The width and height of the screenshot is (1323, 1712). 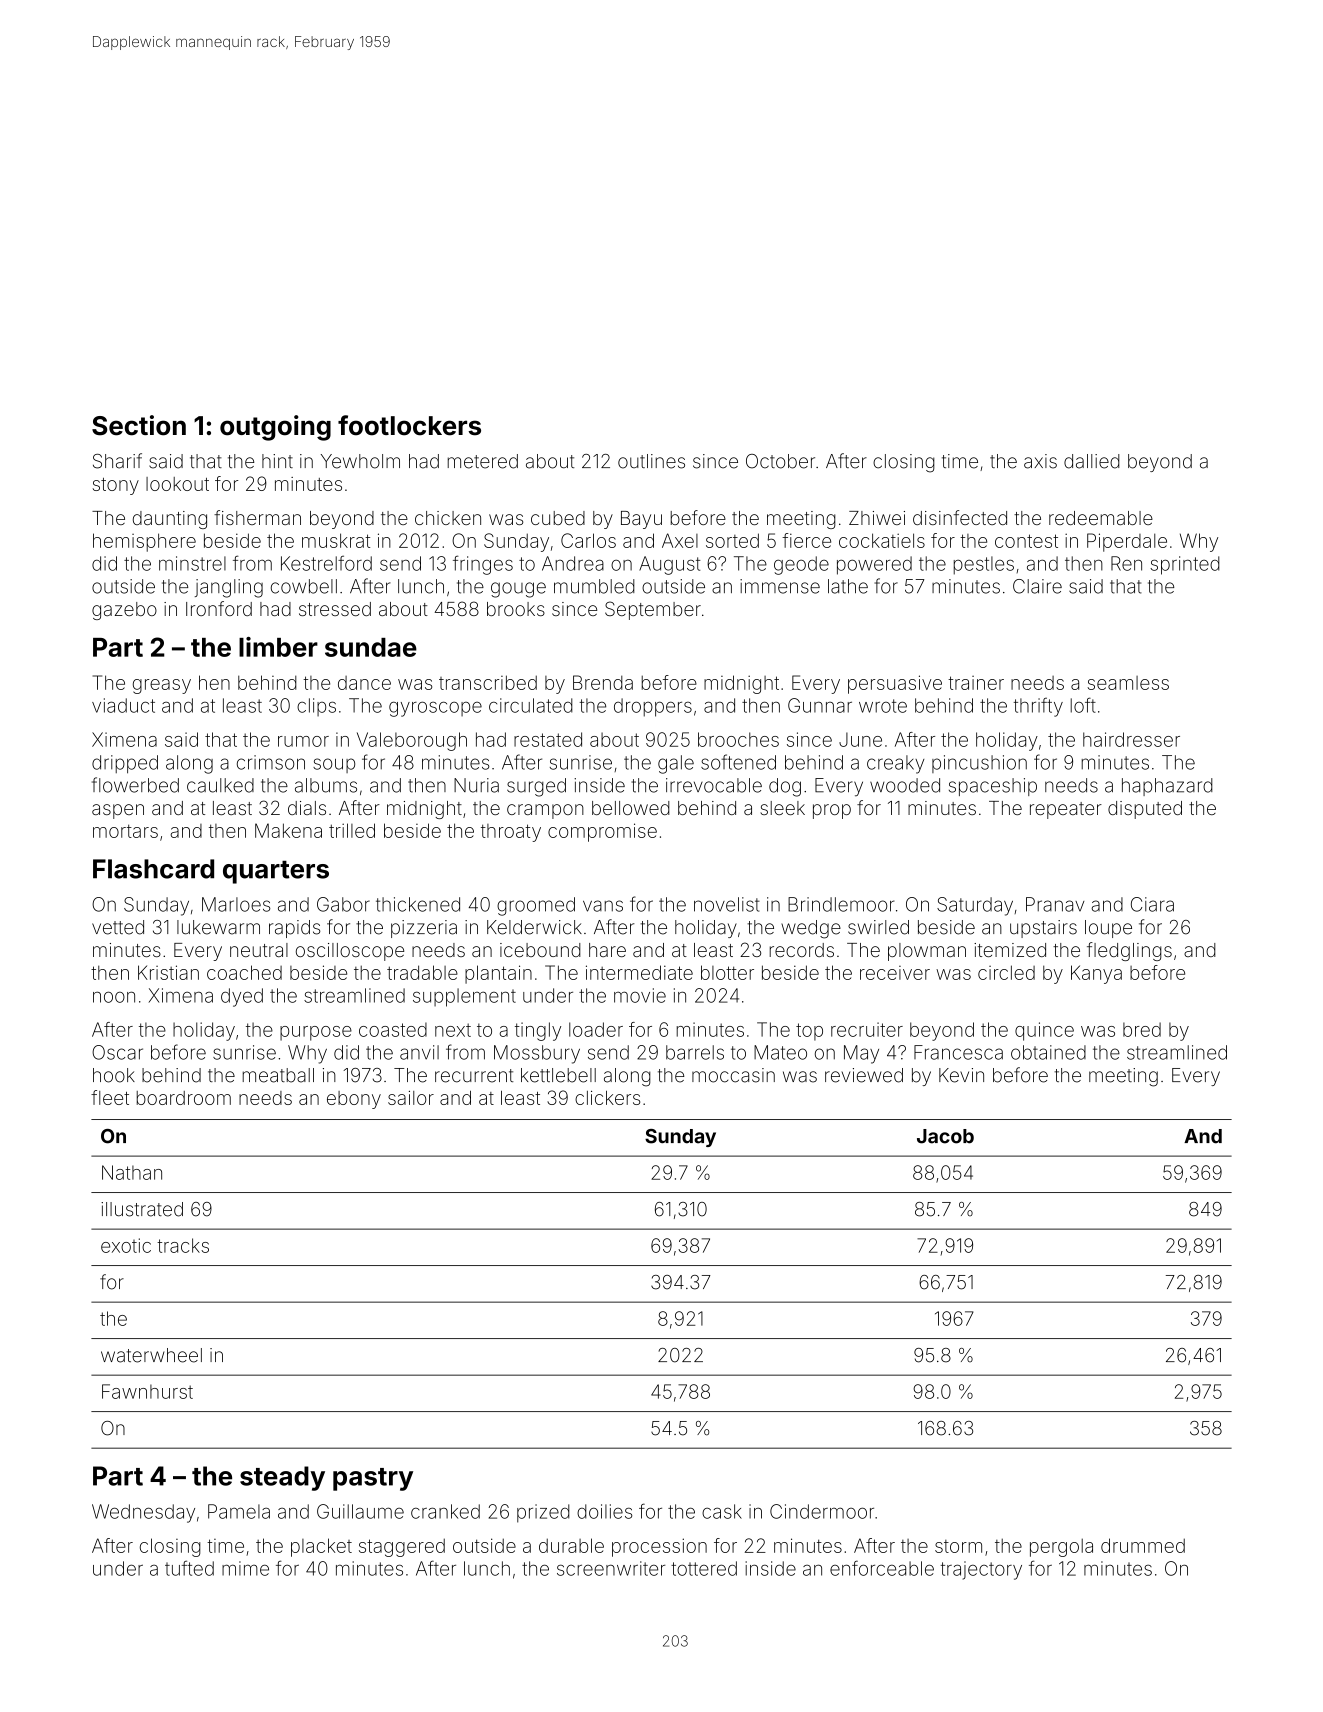 I want to click on bred, so click(x=1142, y=1029).
